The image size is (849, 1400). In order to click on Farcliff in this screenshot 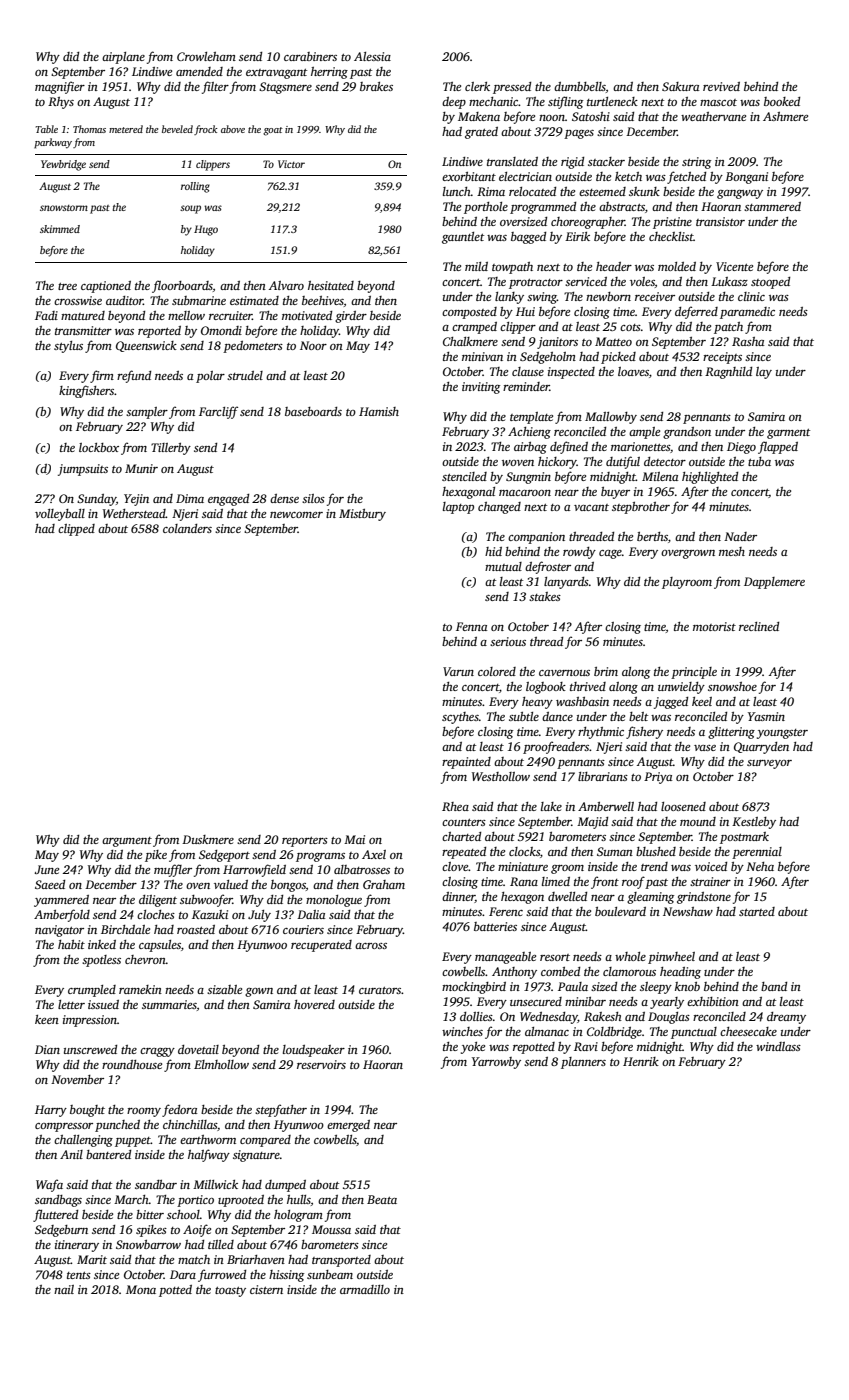, I will do `click(218, 412)`.
